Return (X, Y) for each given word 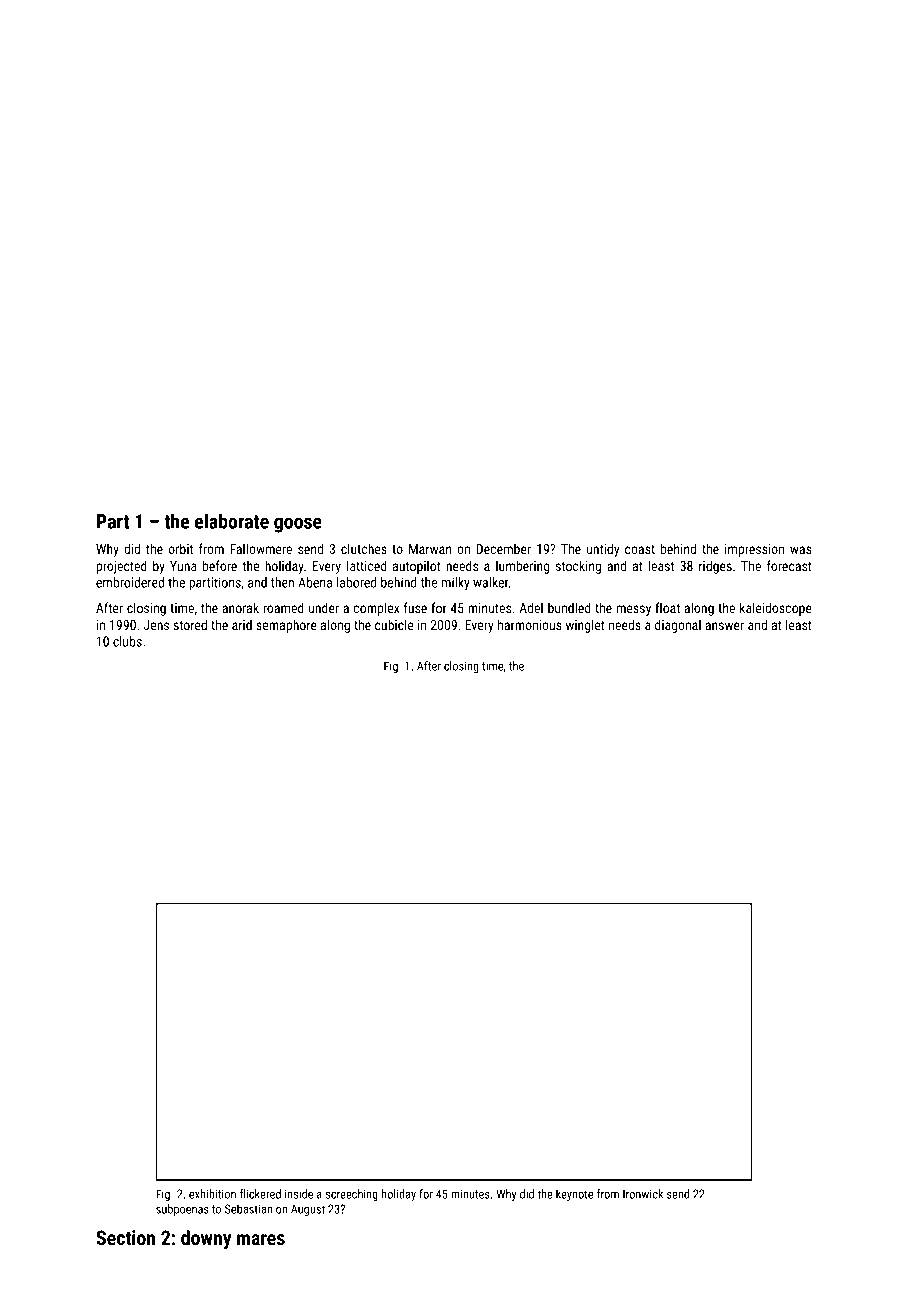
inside (299, 1194)
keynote (574, 1195)
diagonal (678, 626)
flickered (260, 1194)
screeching (352, 1195)
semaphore (286, 626)
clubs (127, 641)
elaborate (232, 521)
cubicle (394, 624)
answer (724, 626)
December (503, 548)
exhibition (212, 1194)
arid (242, 624)
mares (261, 1239)
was (801, 550)
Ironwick (643, 1194)
